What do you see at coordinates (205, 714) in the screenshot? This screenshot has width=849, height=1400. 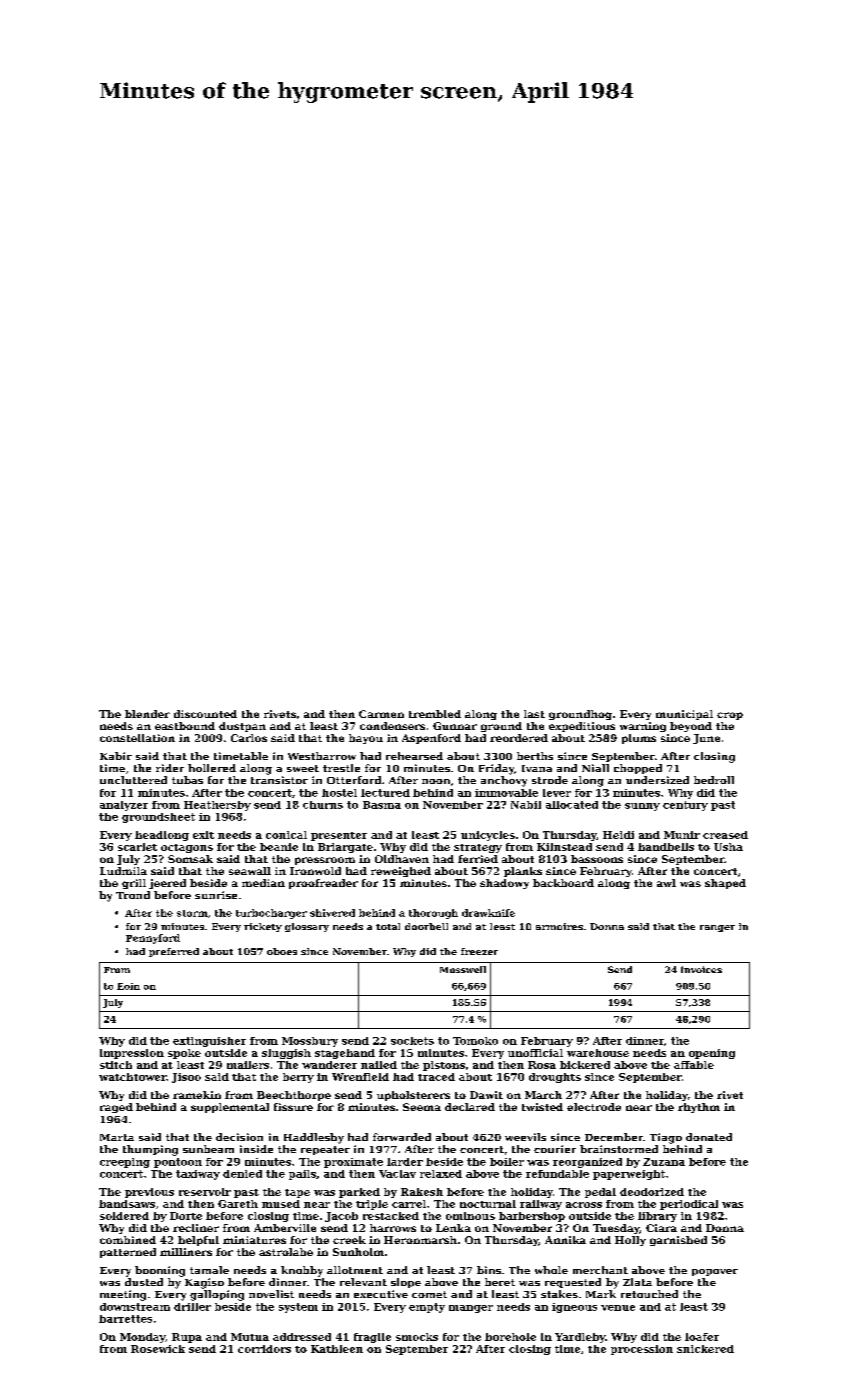 I see `discounted` at bounding box center [205, 714].
